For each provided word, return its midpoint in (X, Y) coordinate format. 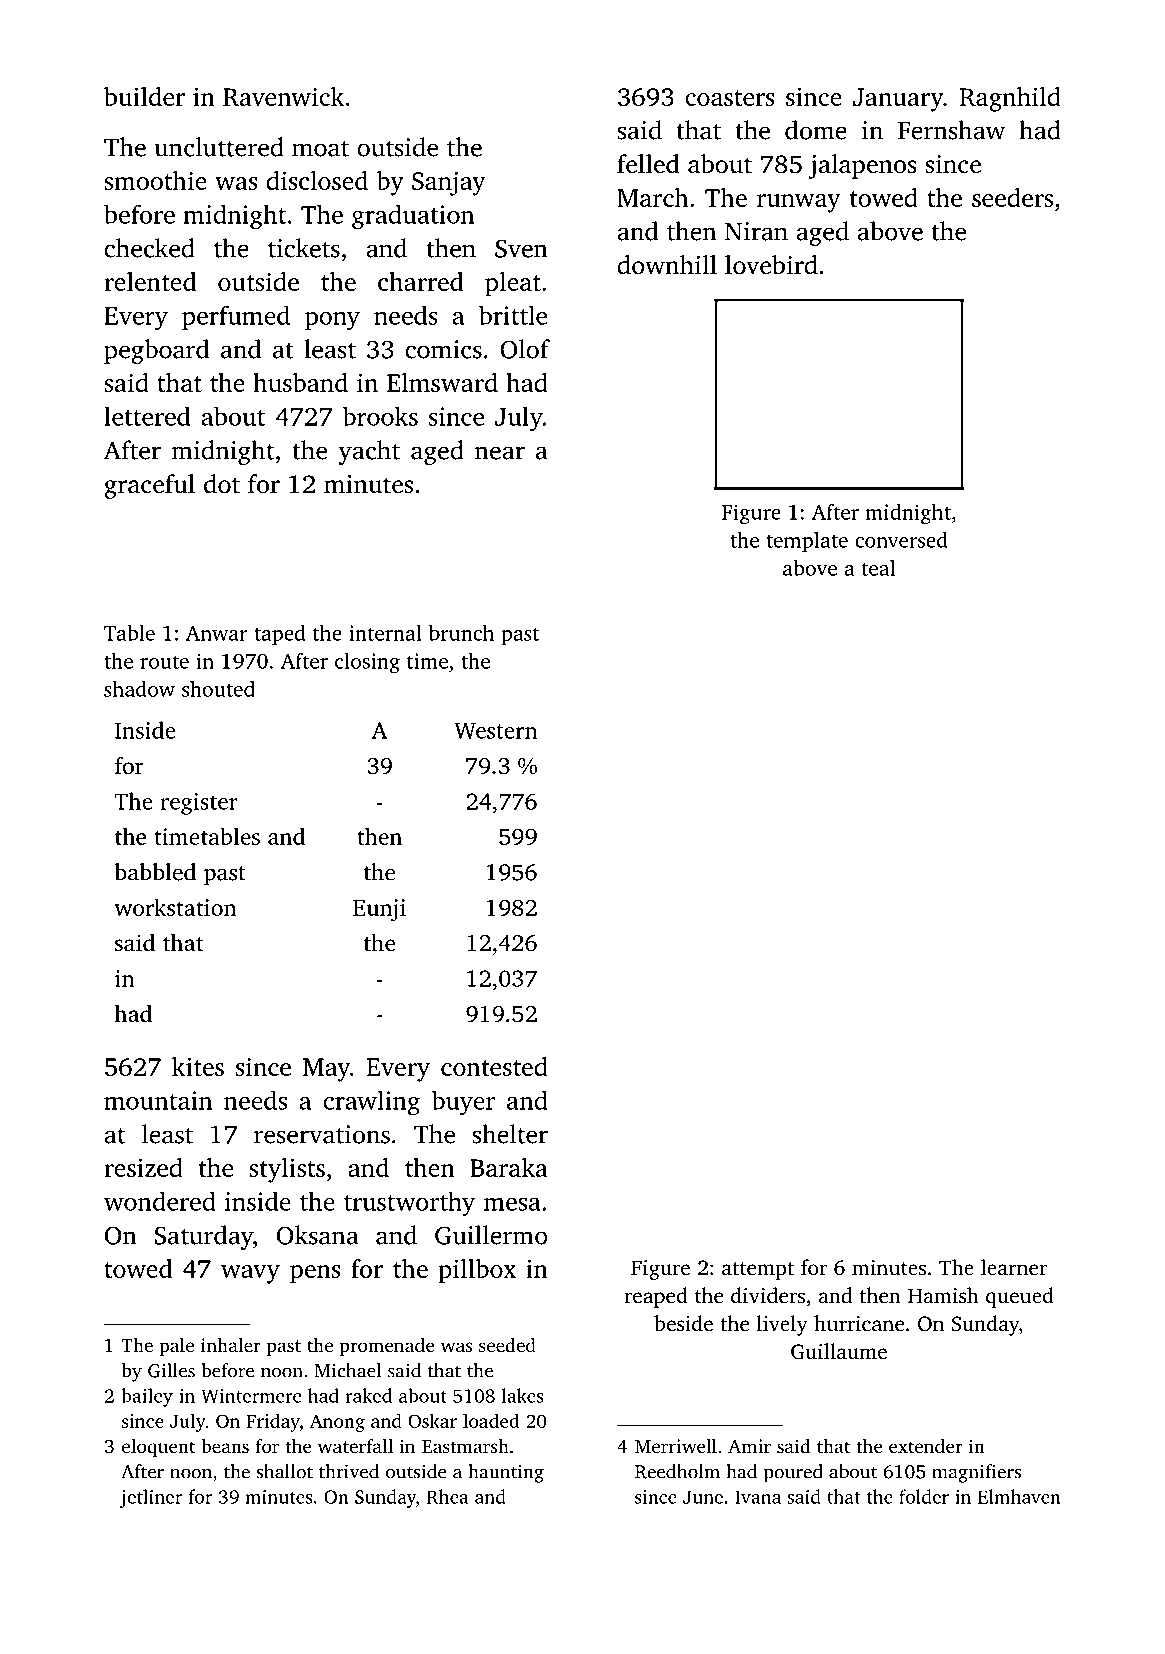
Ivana (758, 1497)
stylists (287, 1170)
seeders (1012, 197)
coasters (730, 98)
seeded (507, 1345)
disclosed (317, 180)
